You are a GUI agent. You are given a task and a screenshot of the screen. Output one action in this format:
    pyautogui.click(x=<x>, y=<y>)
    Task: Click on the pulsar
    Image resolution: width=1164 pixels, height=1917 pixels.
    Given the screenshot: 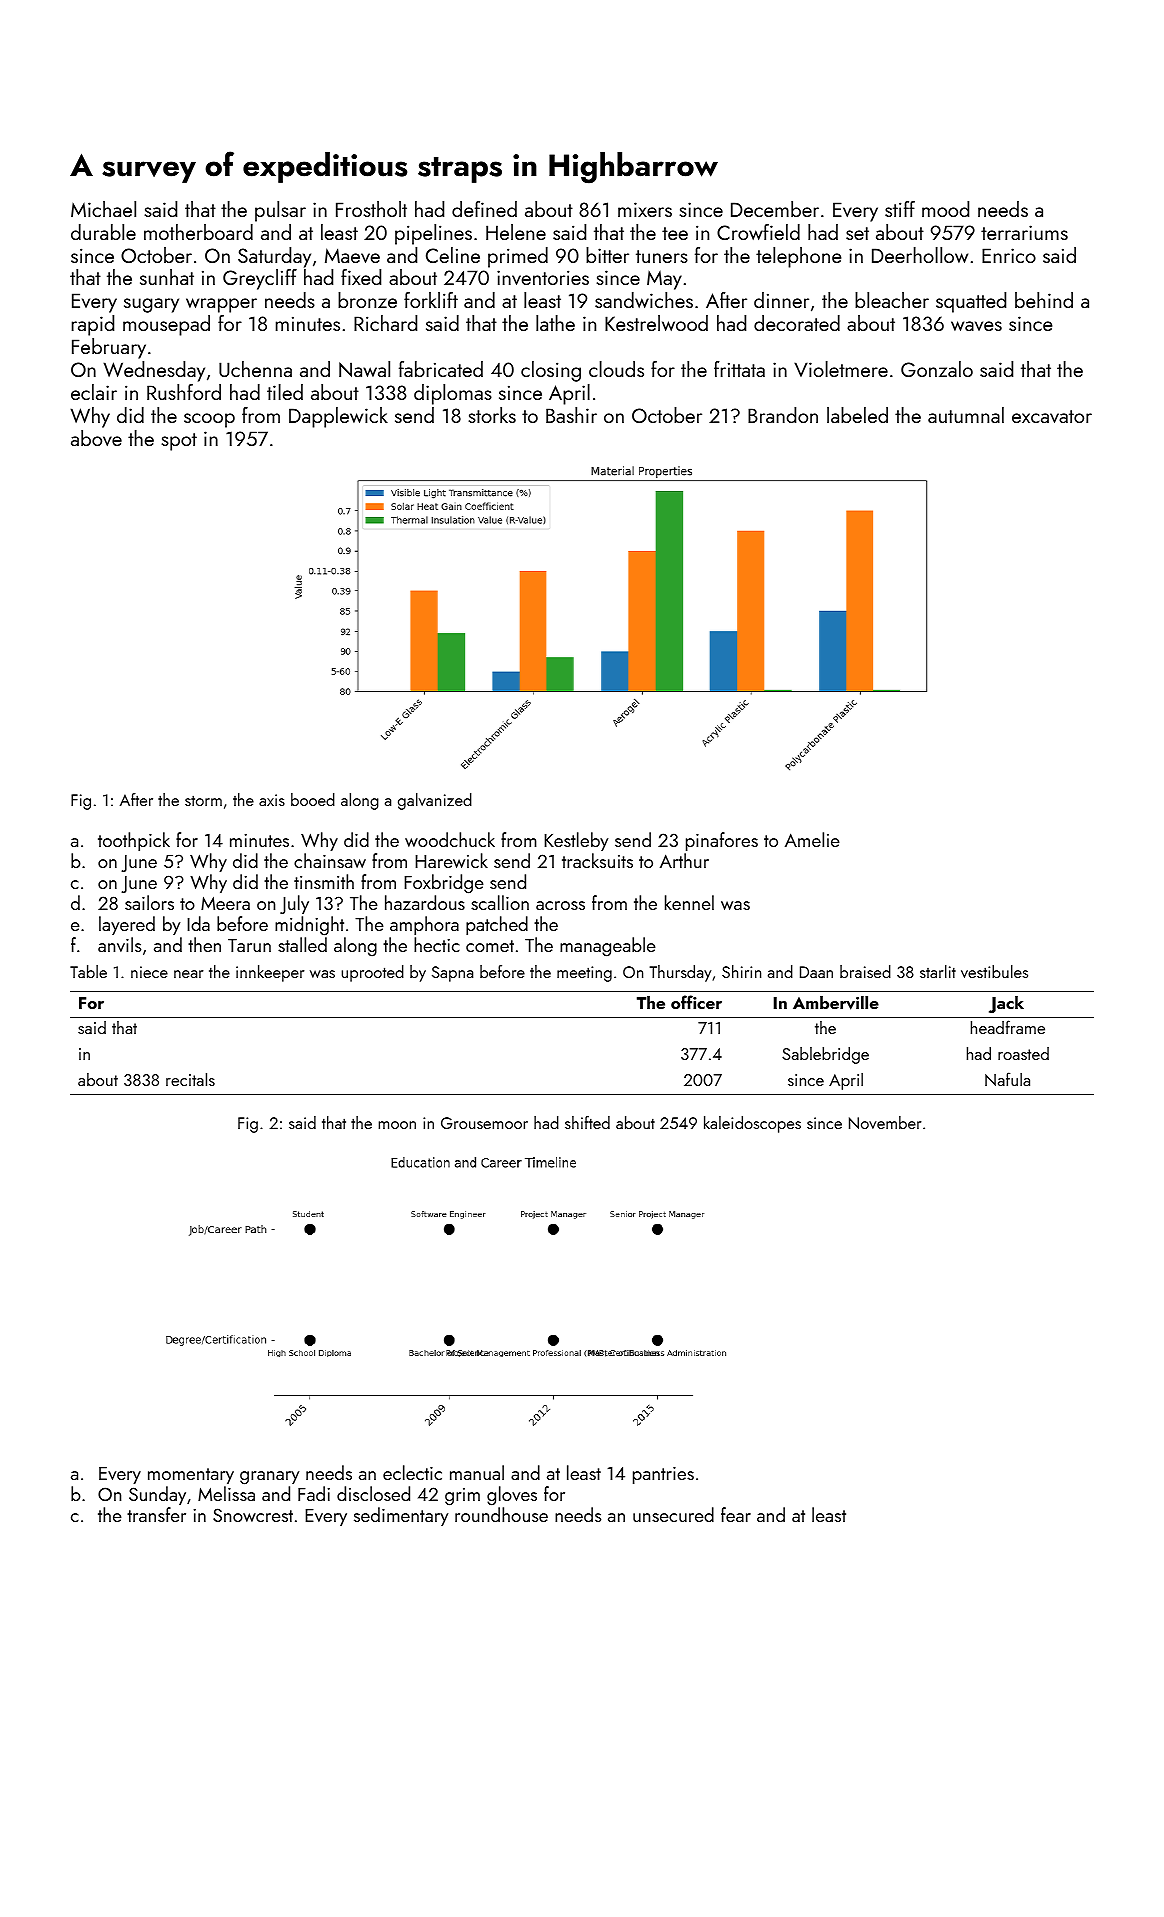 What is the action you would take?
    pyautogui.click(x=280, y=211)
